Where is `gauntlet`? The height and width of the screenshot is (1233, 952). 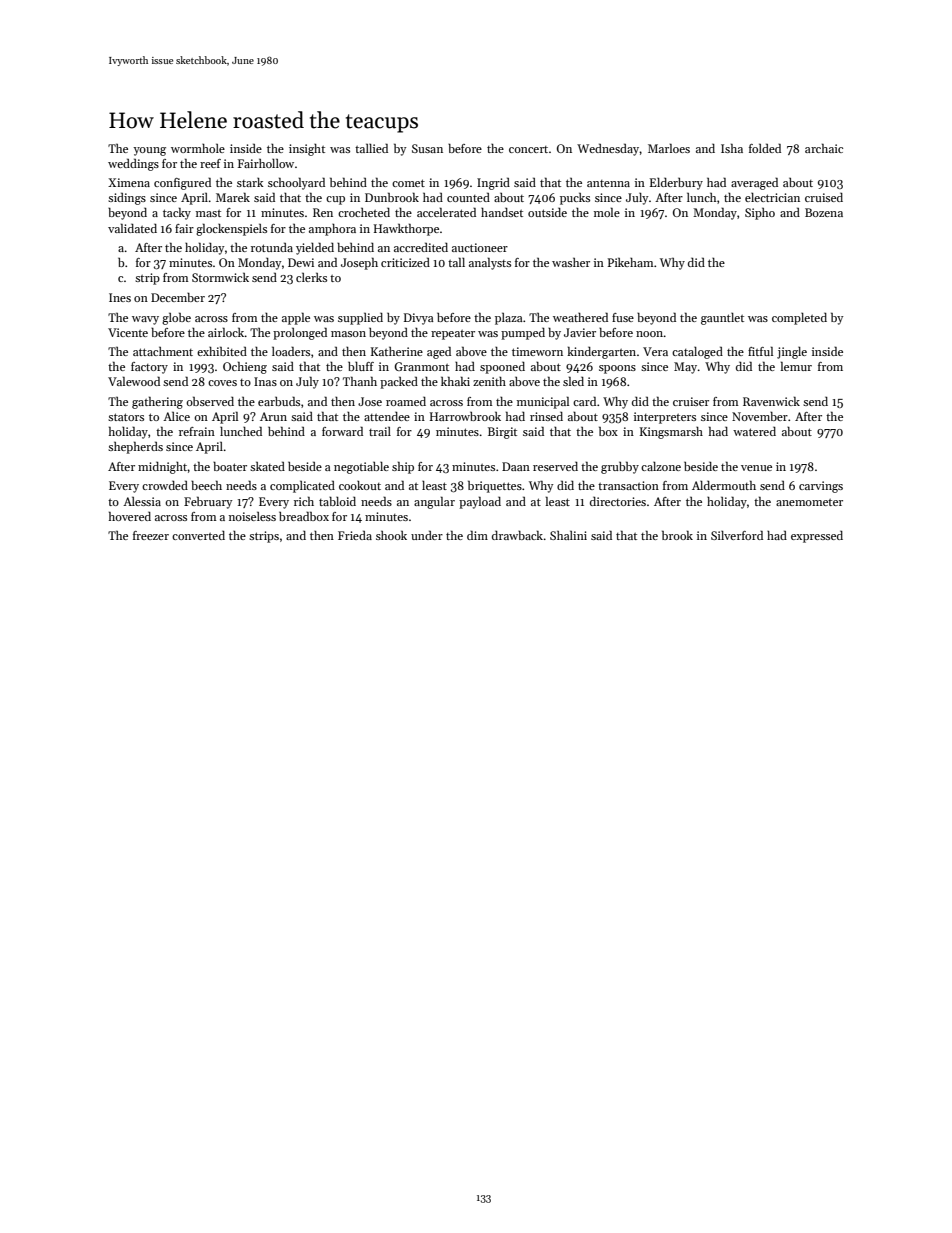 gauntlet is located at coordinates (722, 319).
